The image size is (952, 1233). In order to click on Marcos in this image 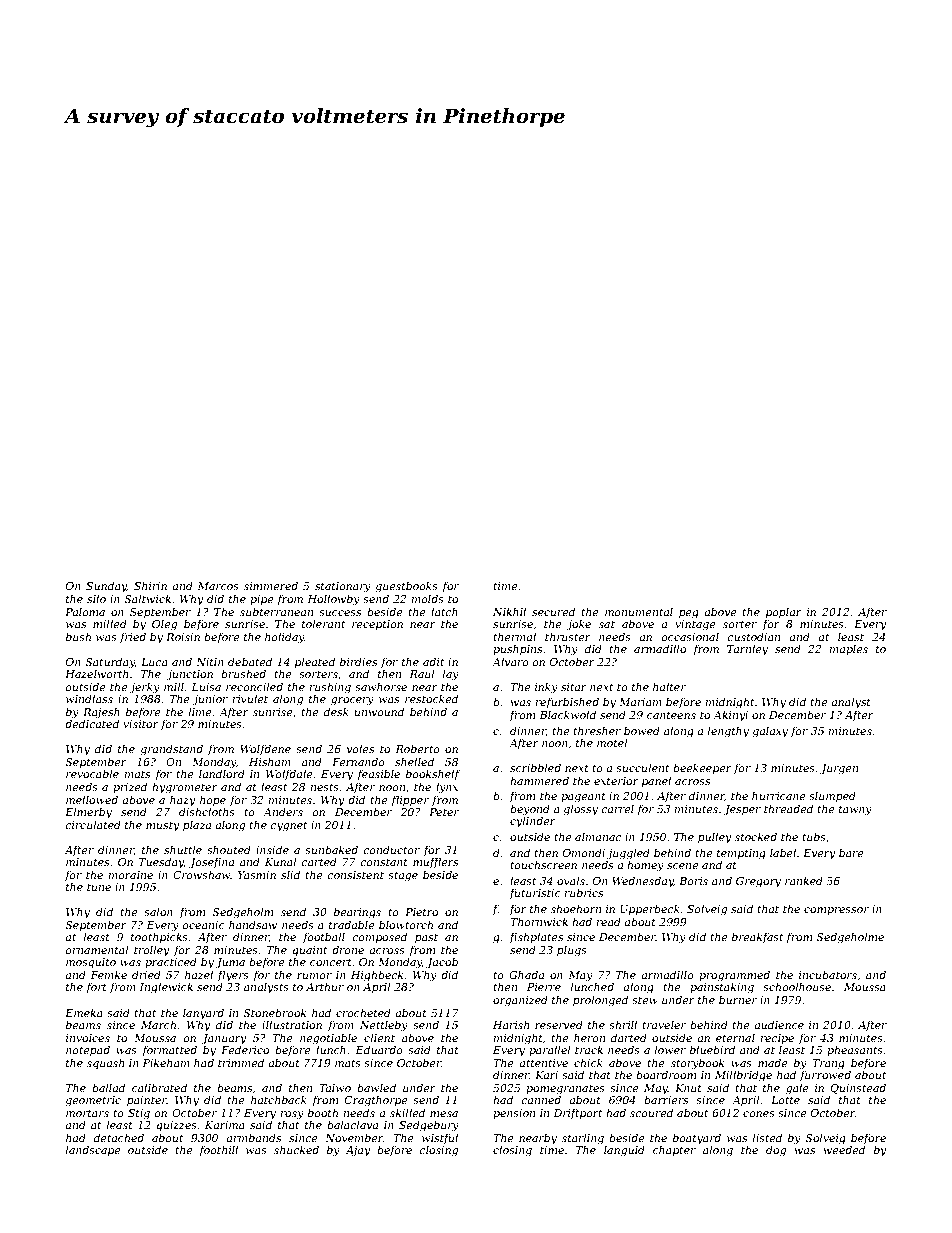, I will do `click(218, 586)`.
